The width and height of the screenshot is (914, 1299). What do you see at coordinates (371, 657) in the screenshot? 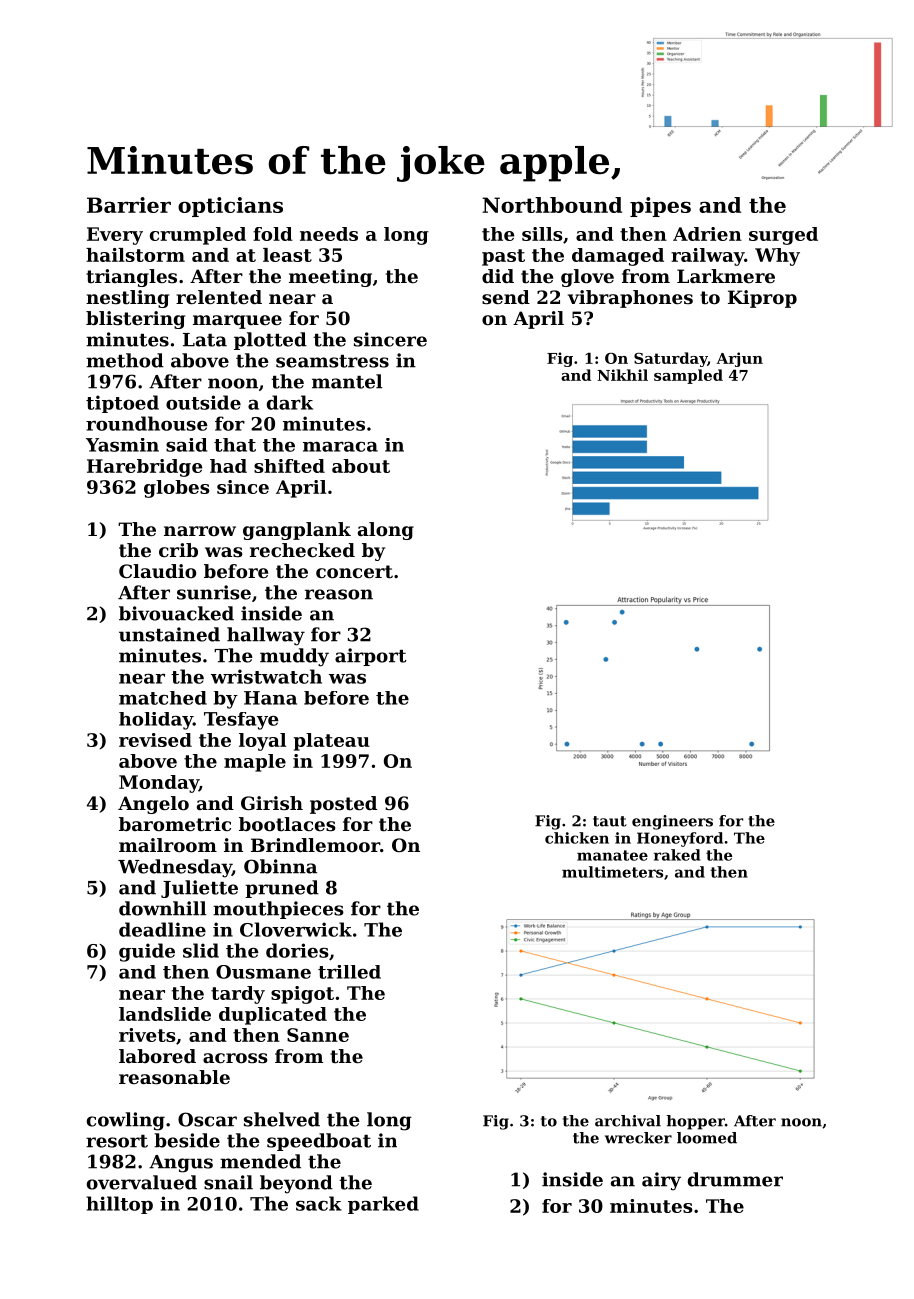
I see `airport` at bounding box center [371, 657].
